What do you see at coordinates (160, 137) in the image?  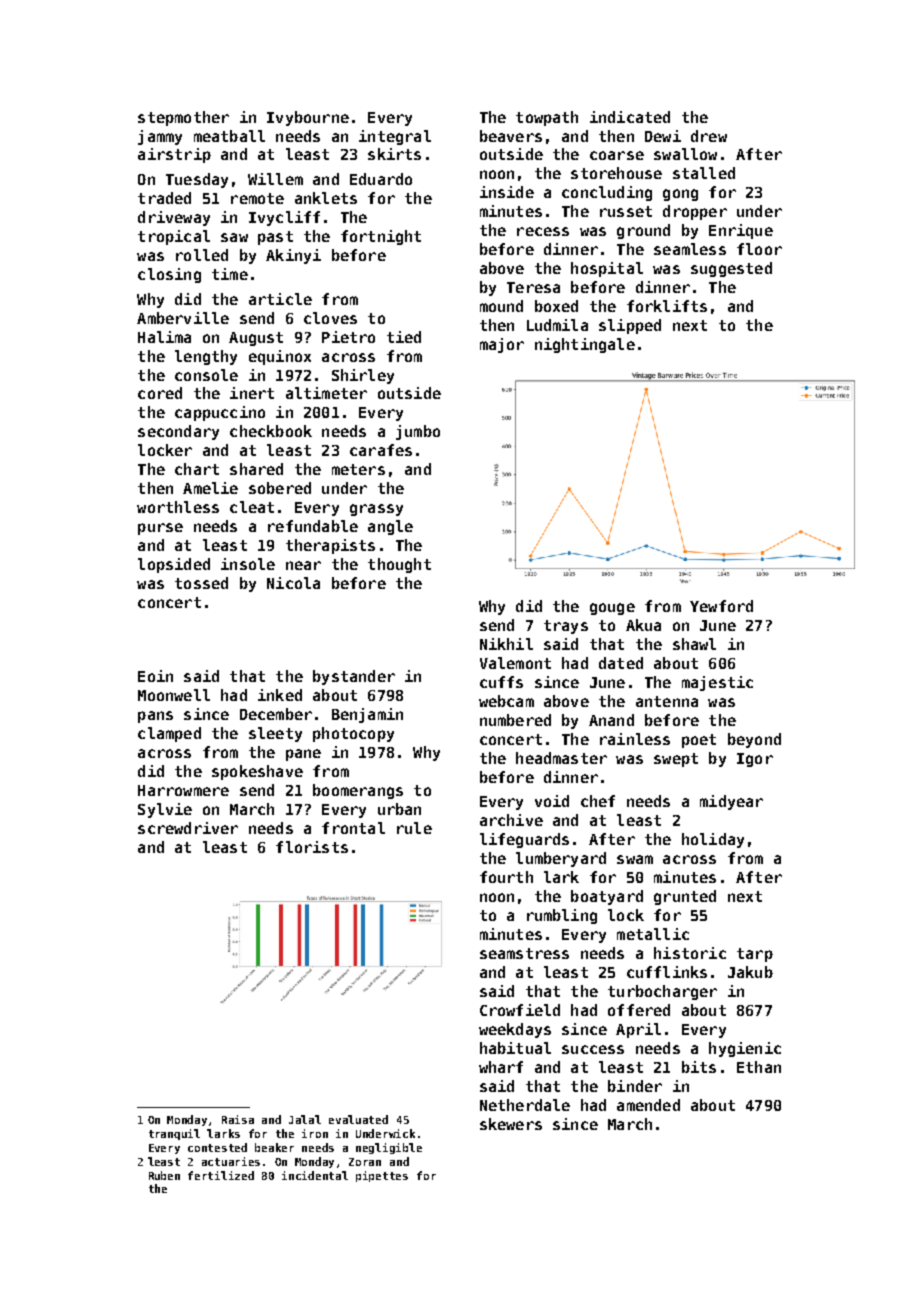 I see `jammy` at bounding box center [160, 137].
